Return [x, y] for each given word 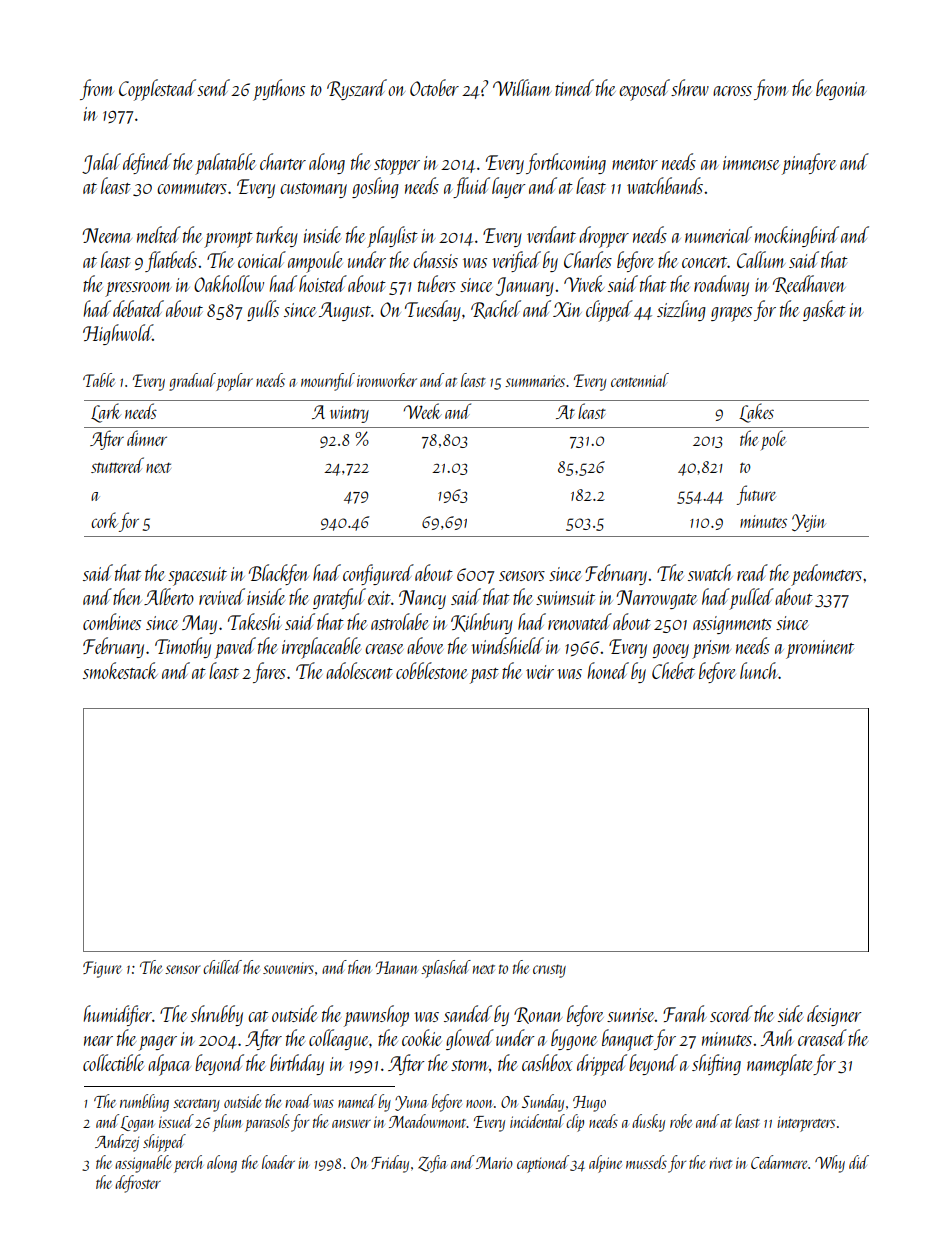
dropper [604, 237]
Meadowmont [428, 1121]
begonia [841, 89]
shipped [164, 1143]
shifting [716, 1064]
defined [147, 163]
